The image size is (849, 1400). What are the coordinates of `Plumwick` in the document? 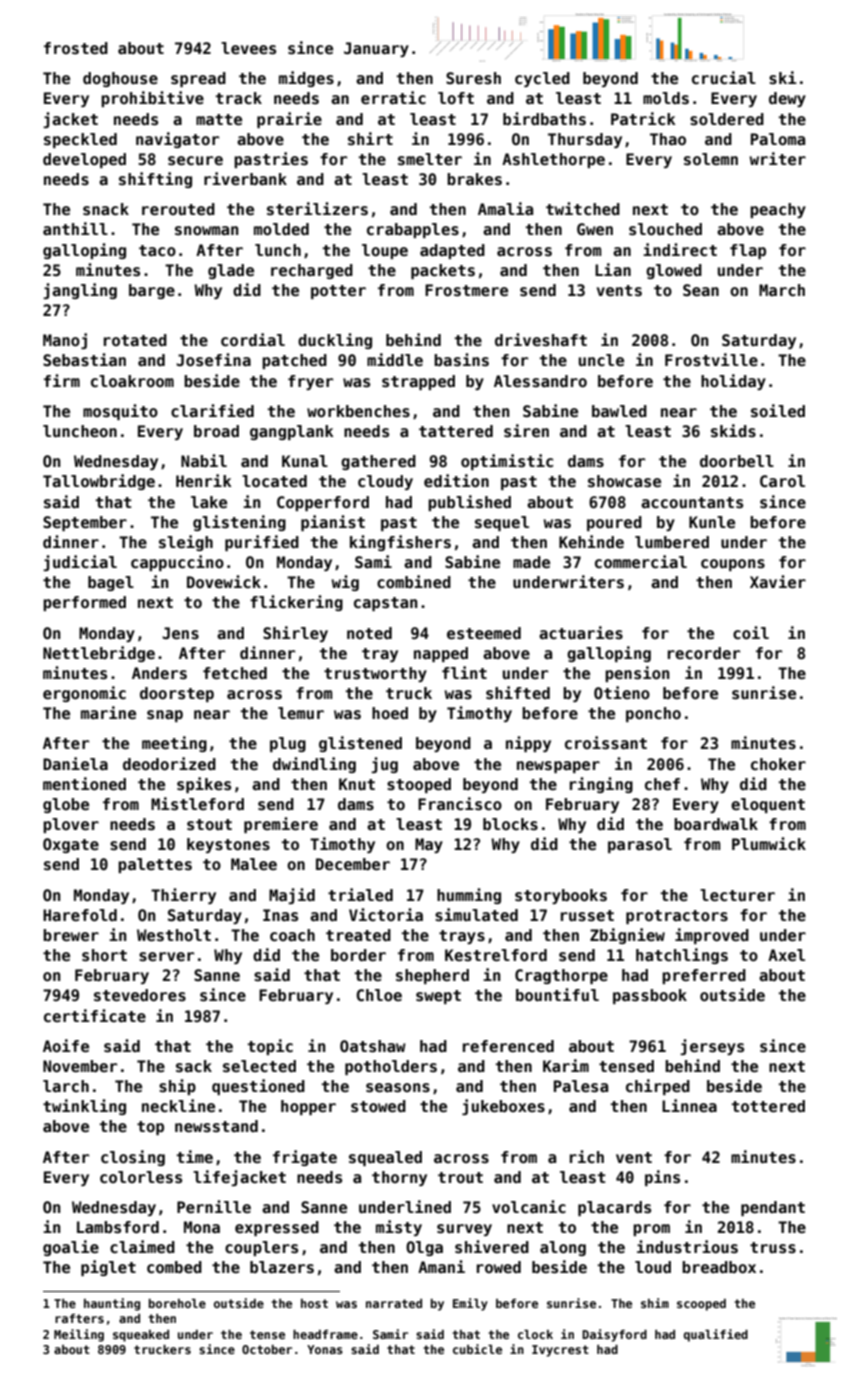 It's located at (769, 843).
